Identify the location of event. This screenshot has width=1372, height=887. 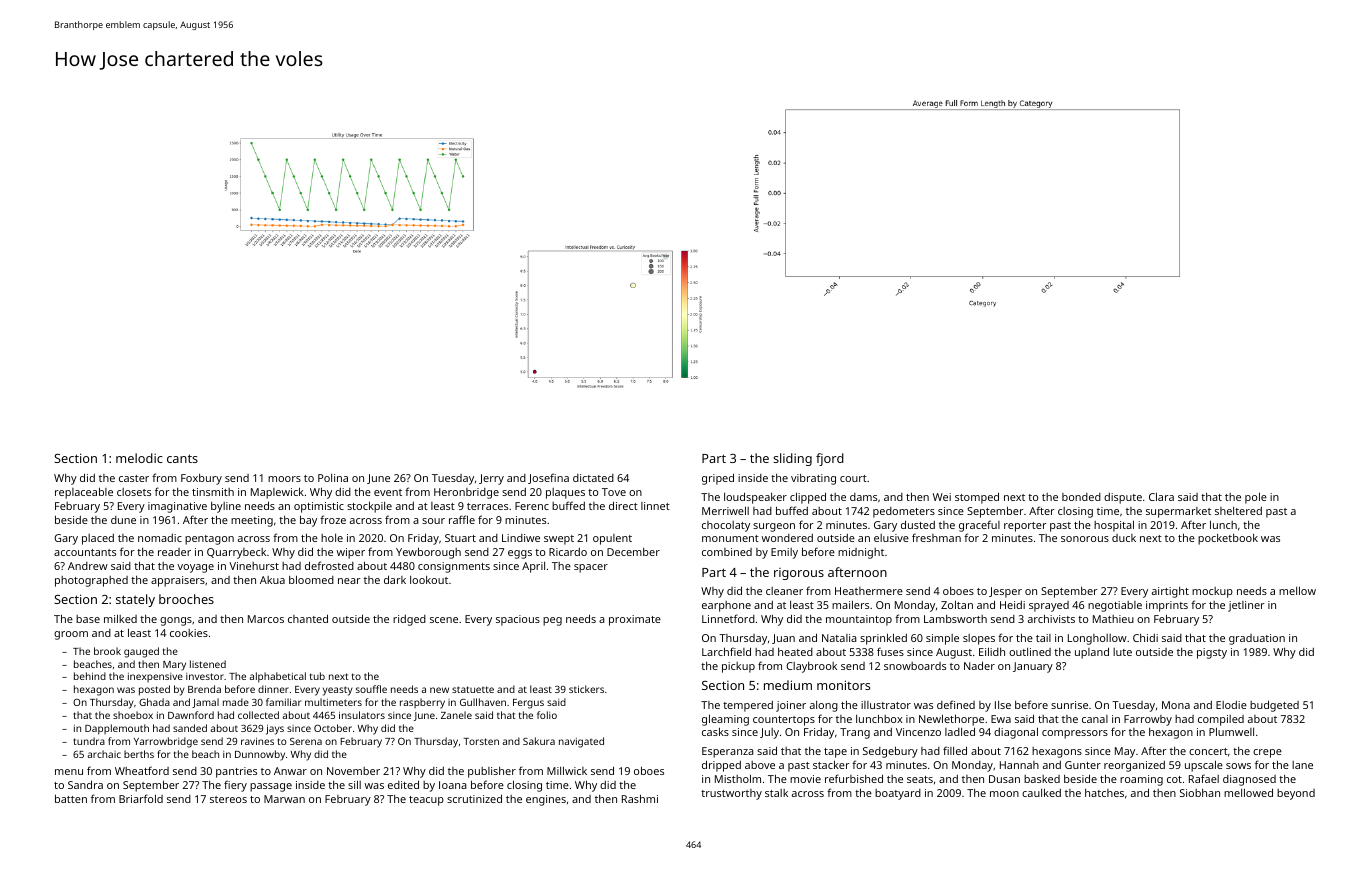
(388, 492).
